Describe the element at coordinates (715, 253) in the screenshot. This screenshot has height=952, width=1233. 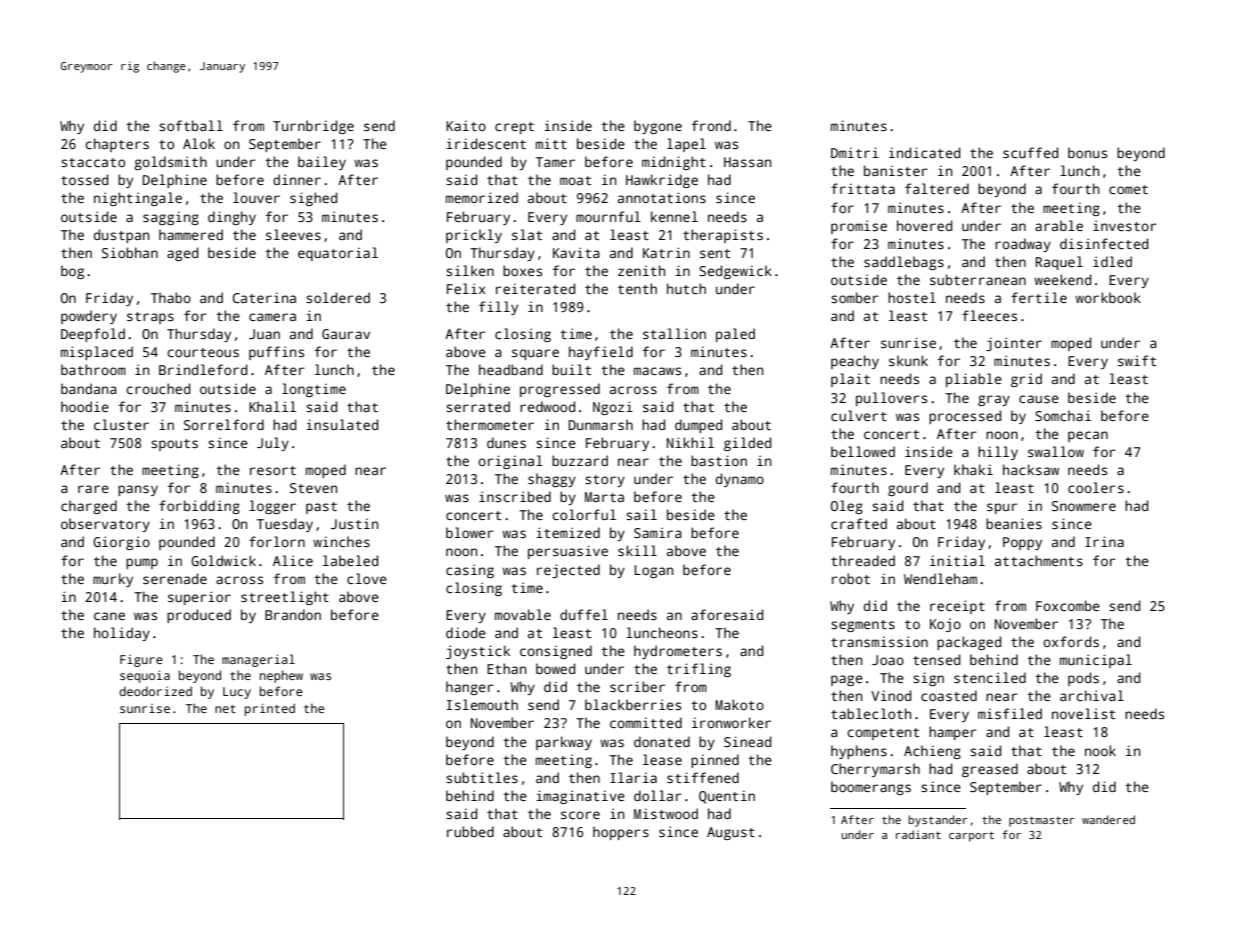
I see `sent` at that location.
